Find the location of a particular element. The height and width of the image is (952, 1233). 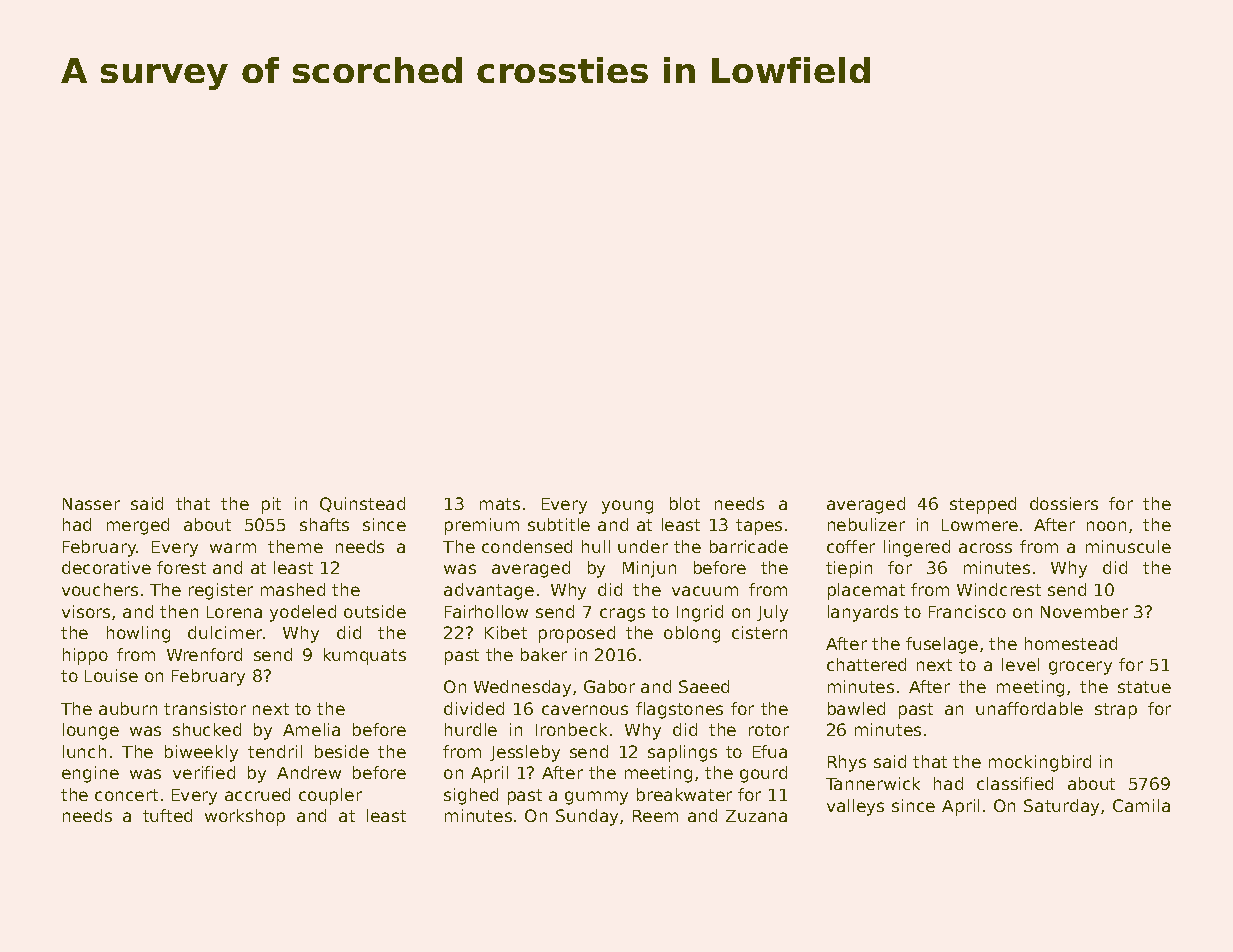

dossiers is located at coordinates (1064, 503).
